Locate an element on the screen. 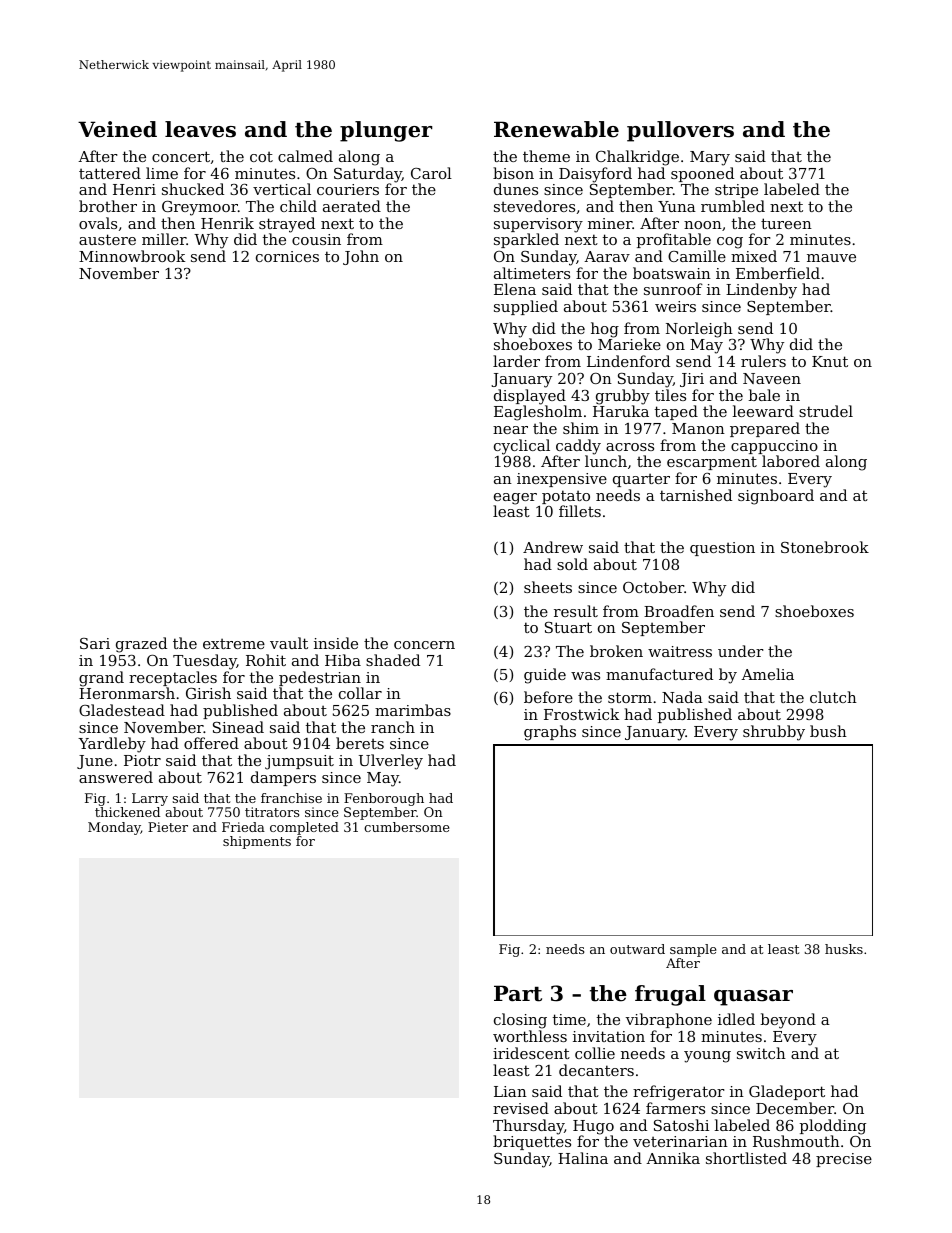 The height and width of the screenshot is (1233, 952). eager is located at coordinates (515, 499).
